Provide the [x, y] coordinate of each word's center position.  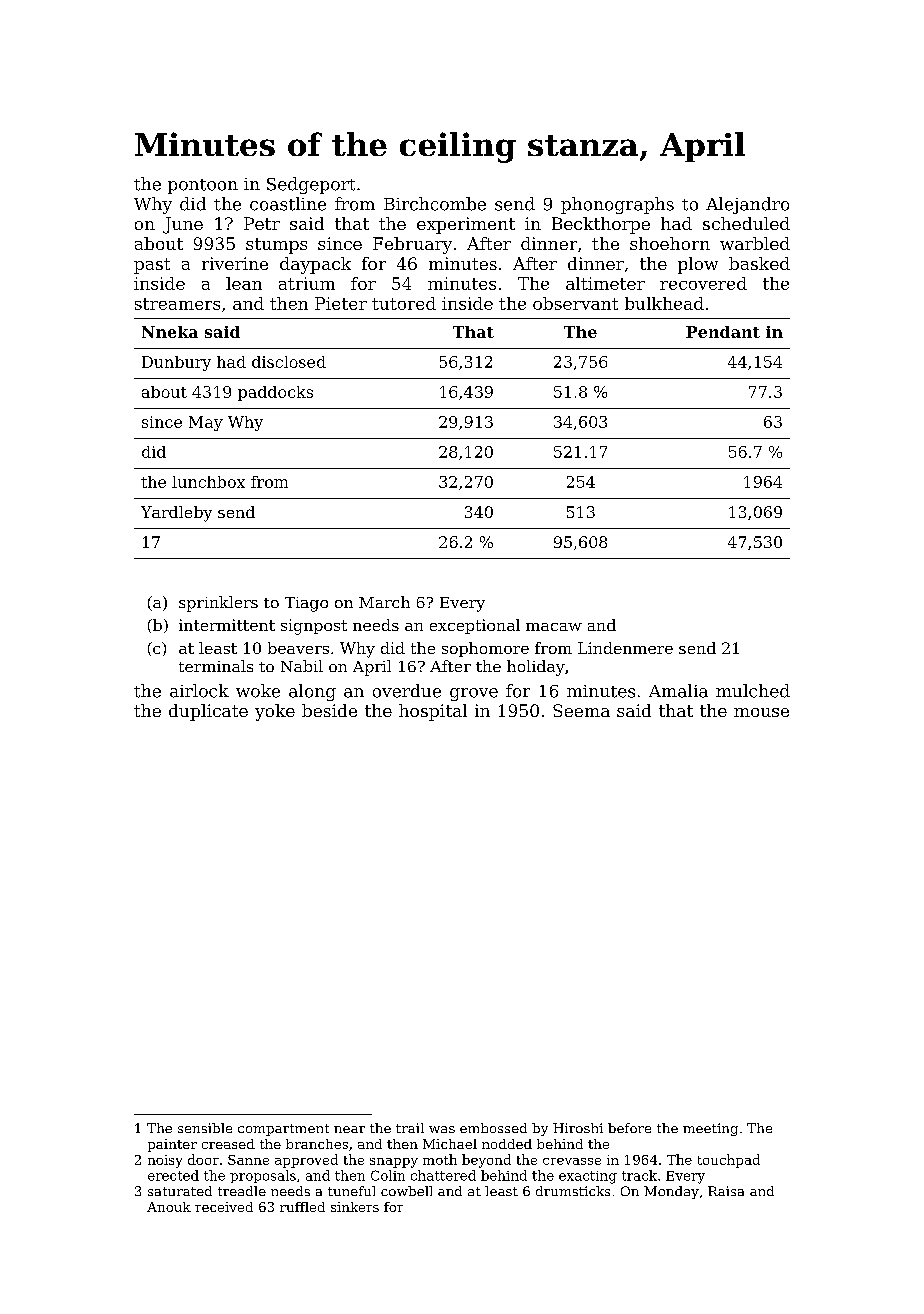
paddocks [275, 393]
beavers [298, 648]
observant [575, 303]
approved [306, 1161]
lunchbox [208, 482]
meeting [710, 1129]
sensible [205, 1128]
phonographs [617, 205]
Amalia [678, 691]
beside [329, 710]
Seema [581, 710]
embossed [493, 1128]
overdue [407, 691]
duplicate [208, 712]
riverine [235, 263]
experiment [466, 225]
